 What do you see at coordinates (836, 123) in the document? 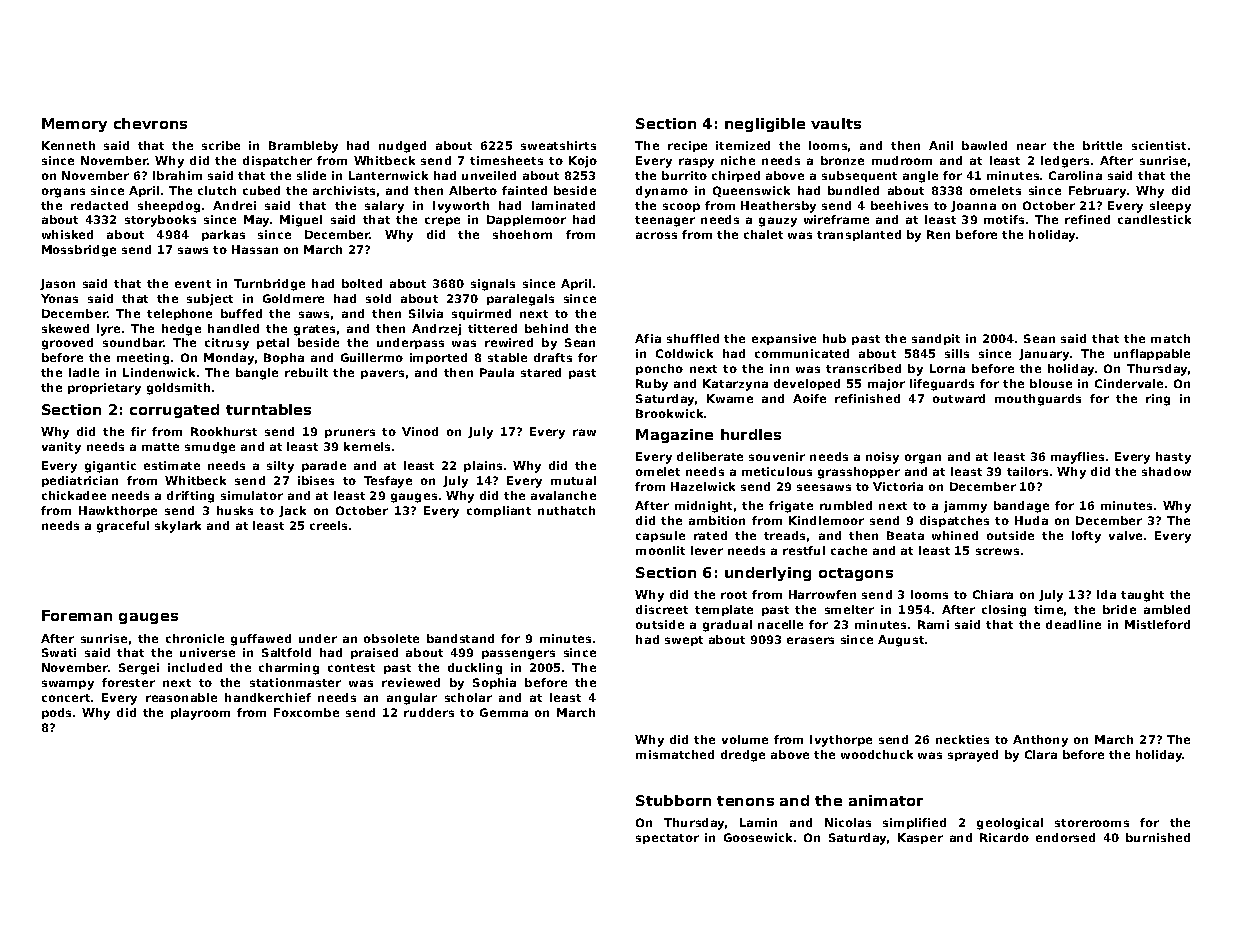
I see `vaults` at bounding box center [836, 123].
